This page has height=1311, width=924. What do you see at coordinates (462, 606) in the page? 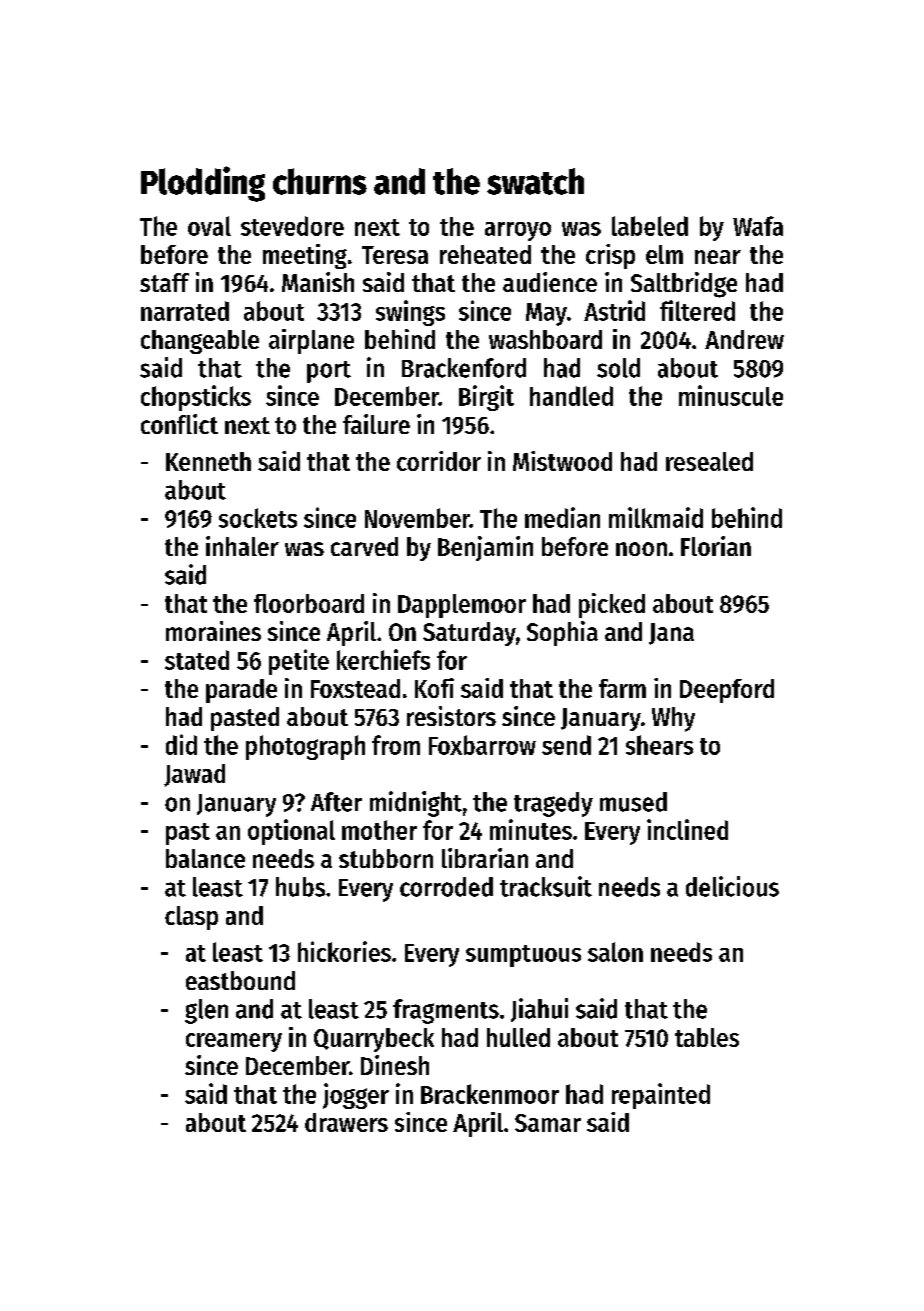
I see `Dapplemoor` at bounding box center [462, 606].
